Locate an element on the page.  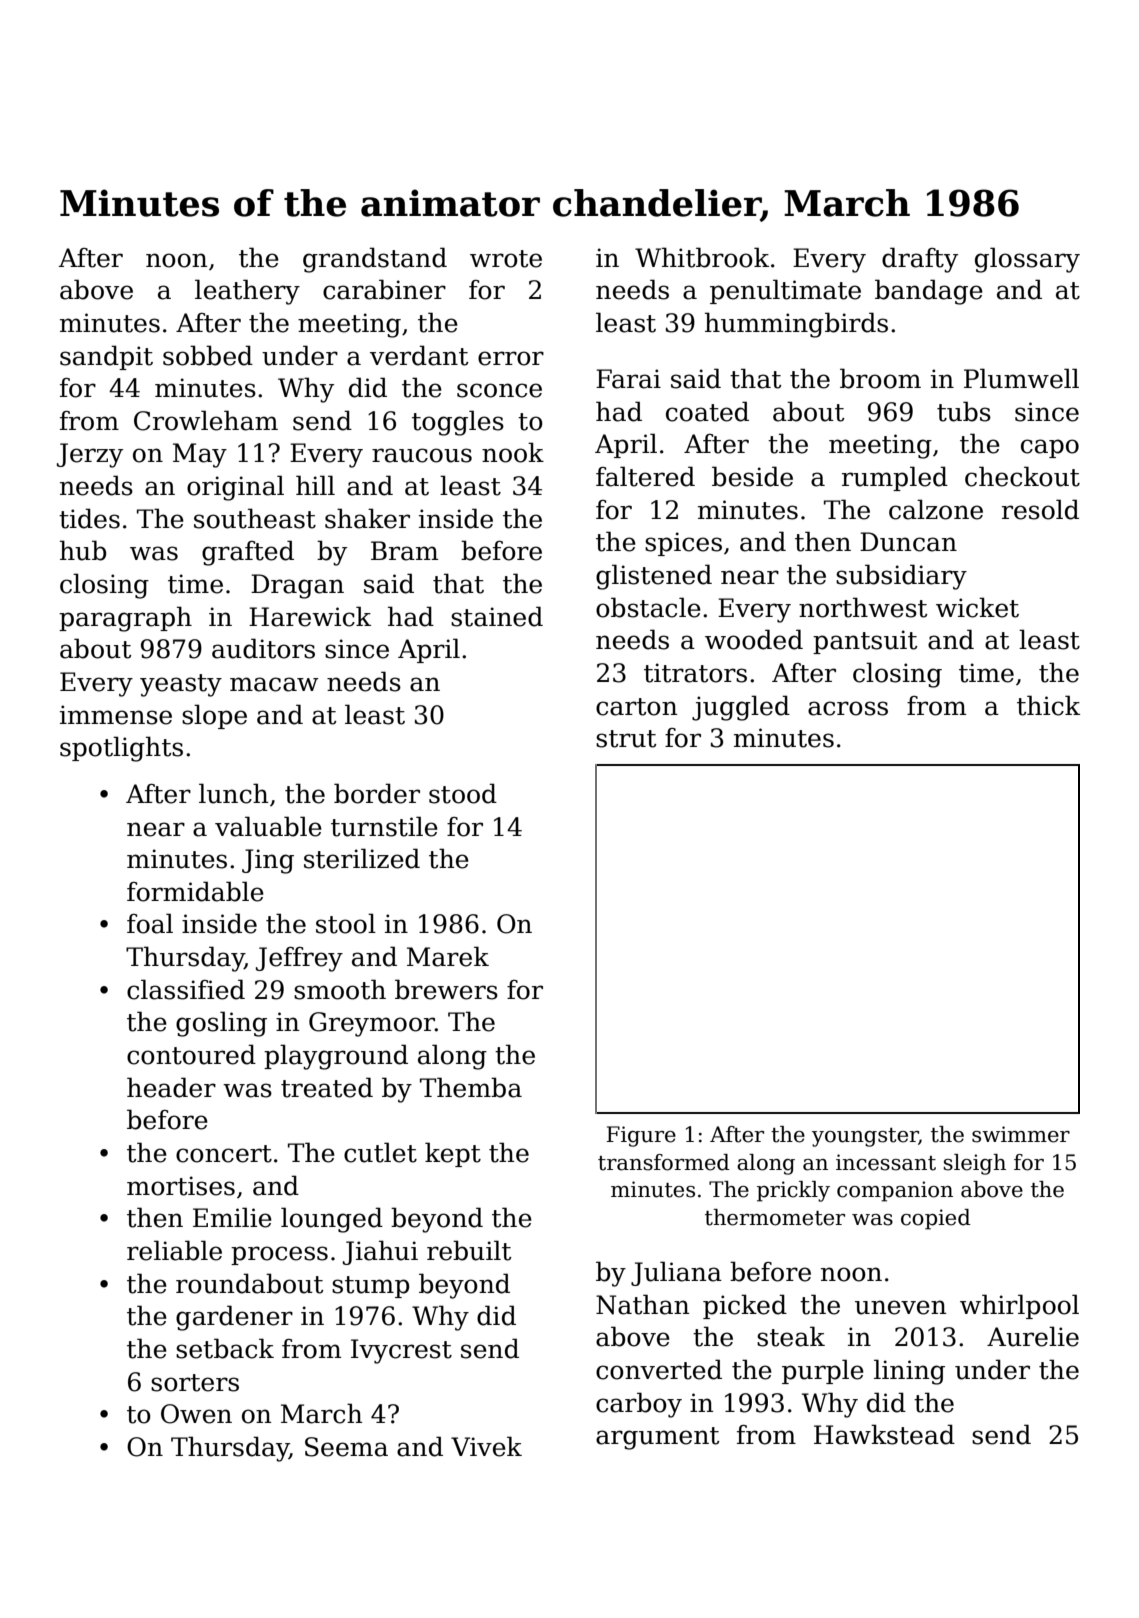
Vivek is located at coordinates (486, 1446).
